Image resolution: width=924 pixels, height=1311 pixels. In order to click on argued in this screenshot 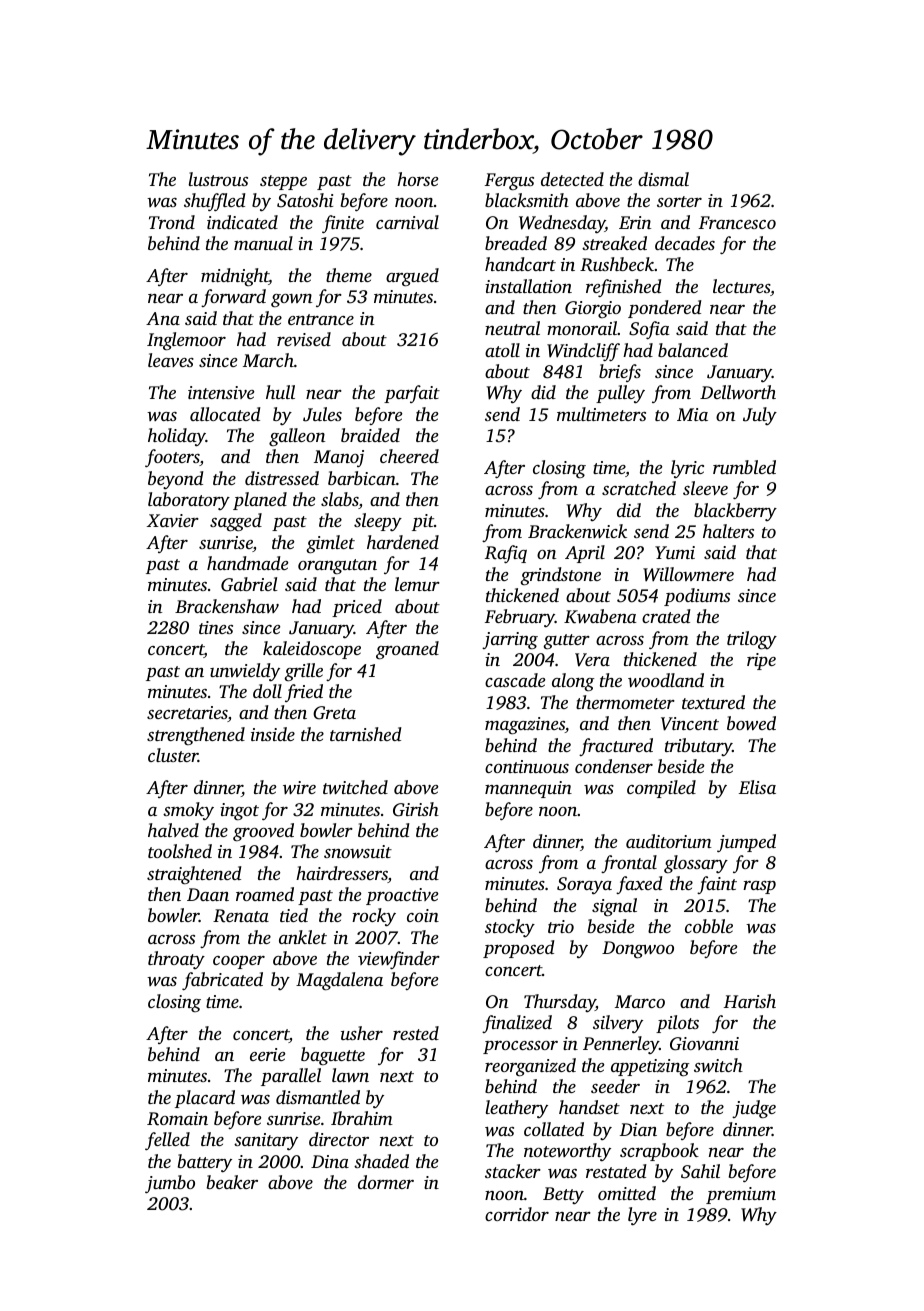, I will do `click(412, 277)`.
